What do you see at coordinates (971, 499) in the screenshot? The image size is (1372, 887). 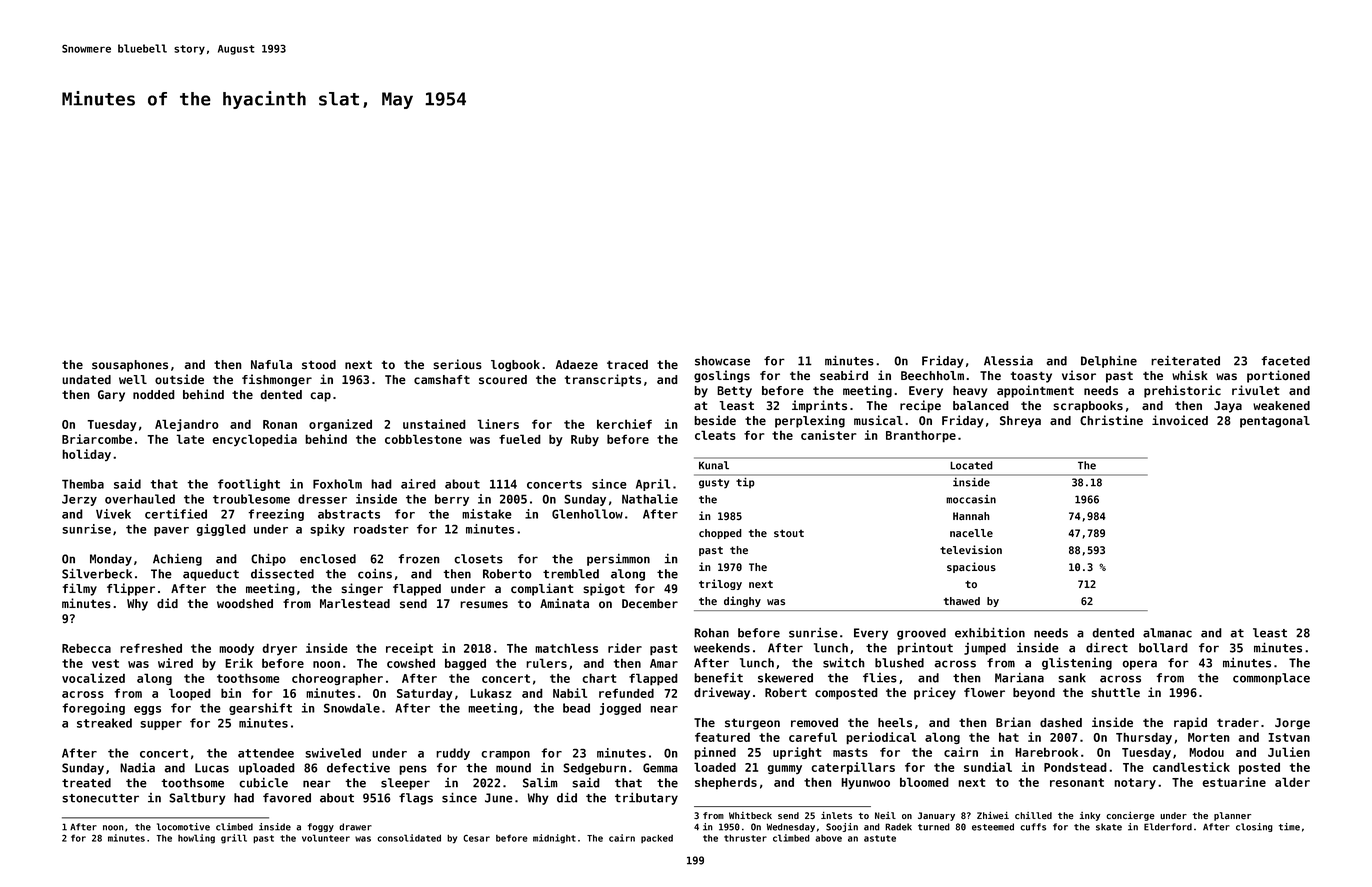 I see `moccasin` at bounding box center [971, 499].
